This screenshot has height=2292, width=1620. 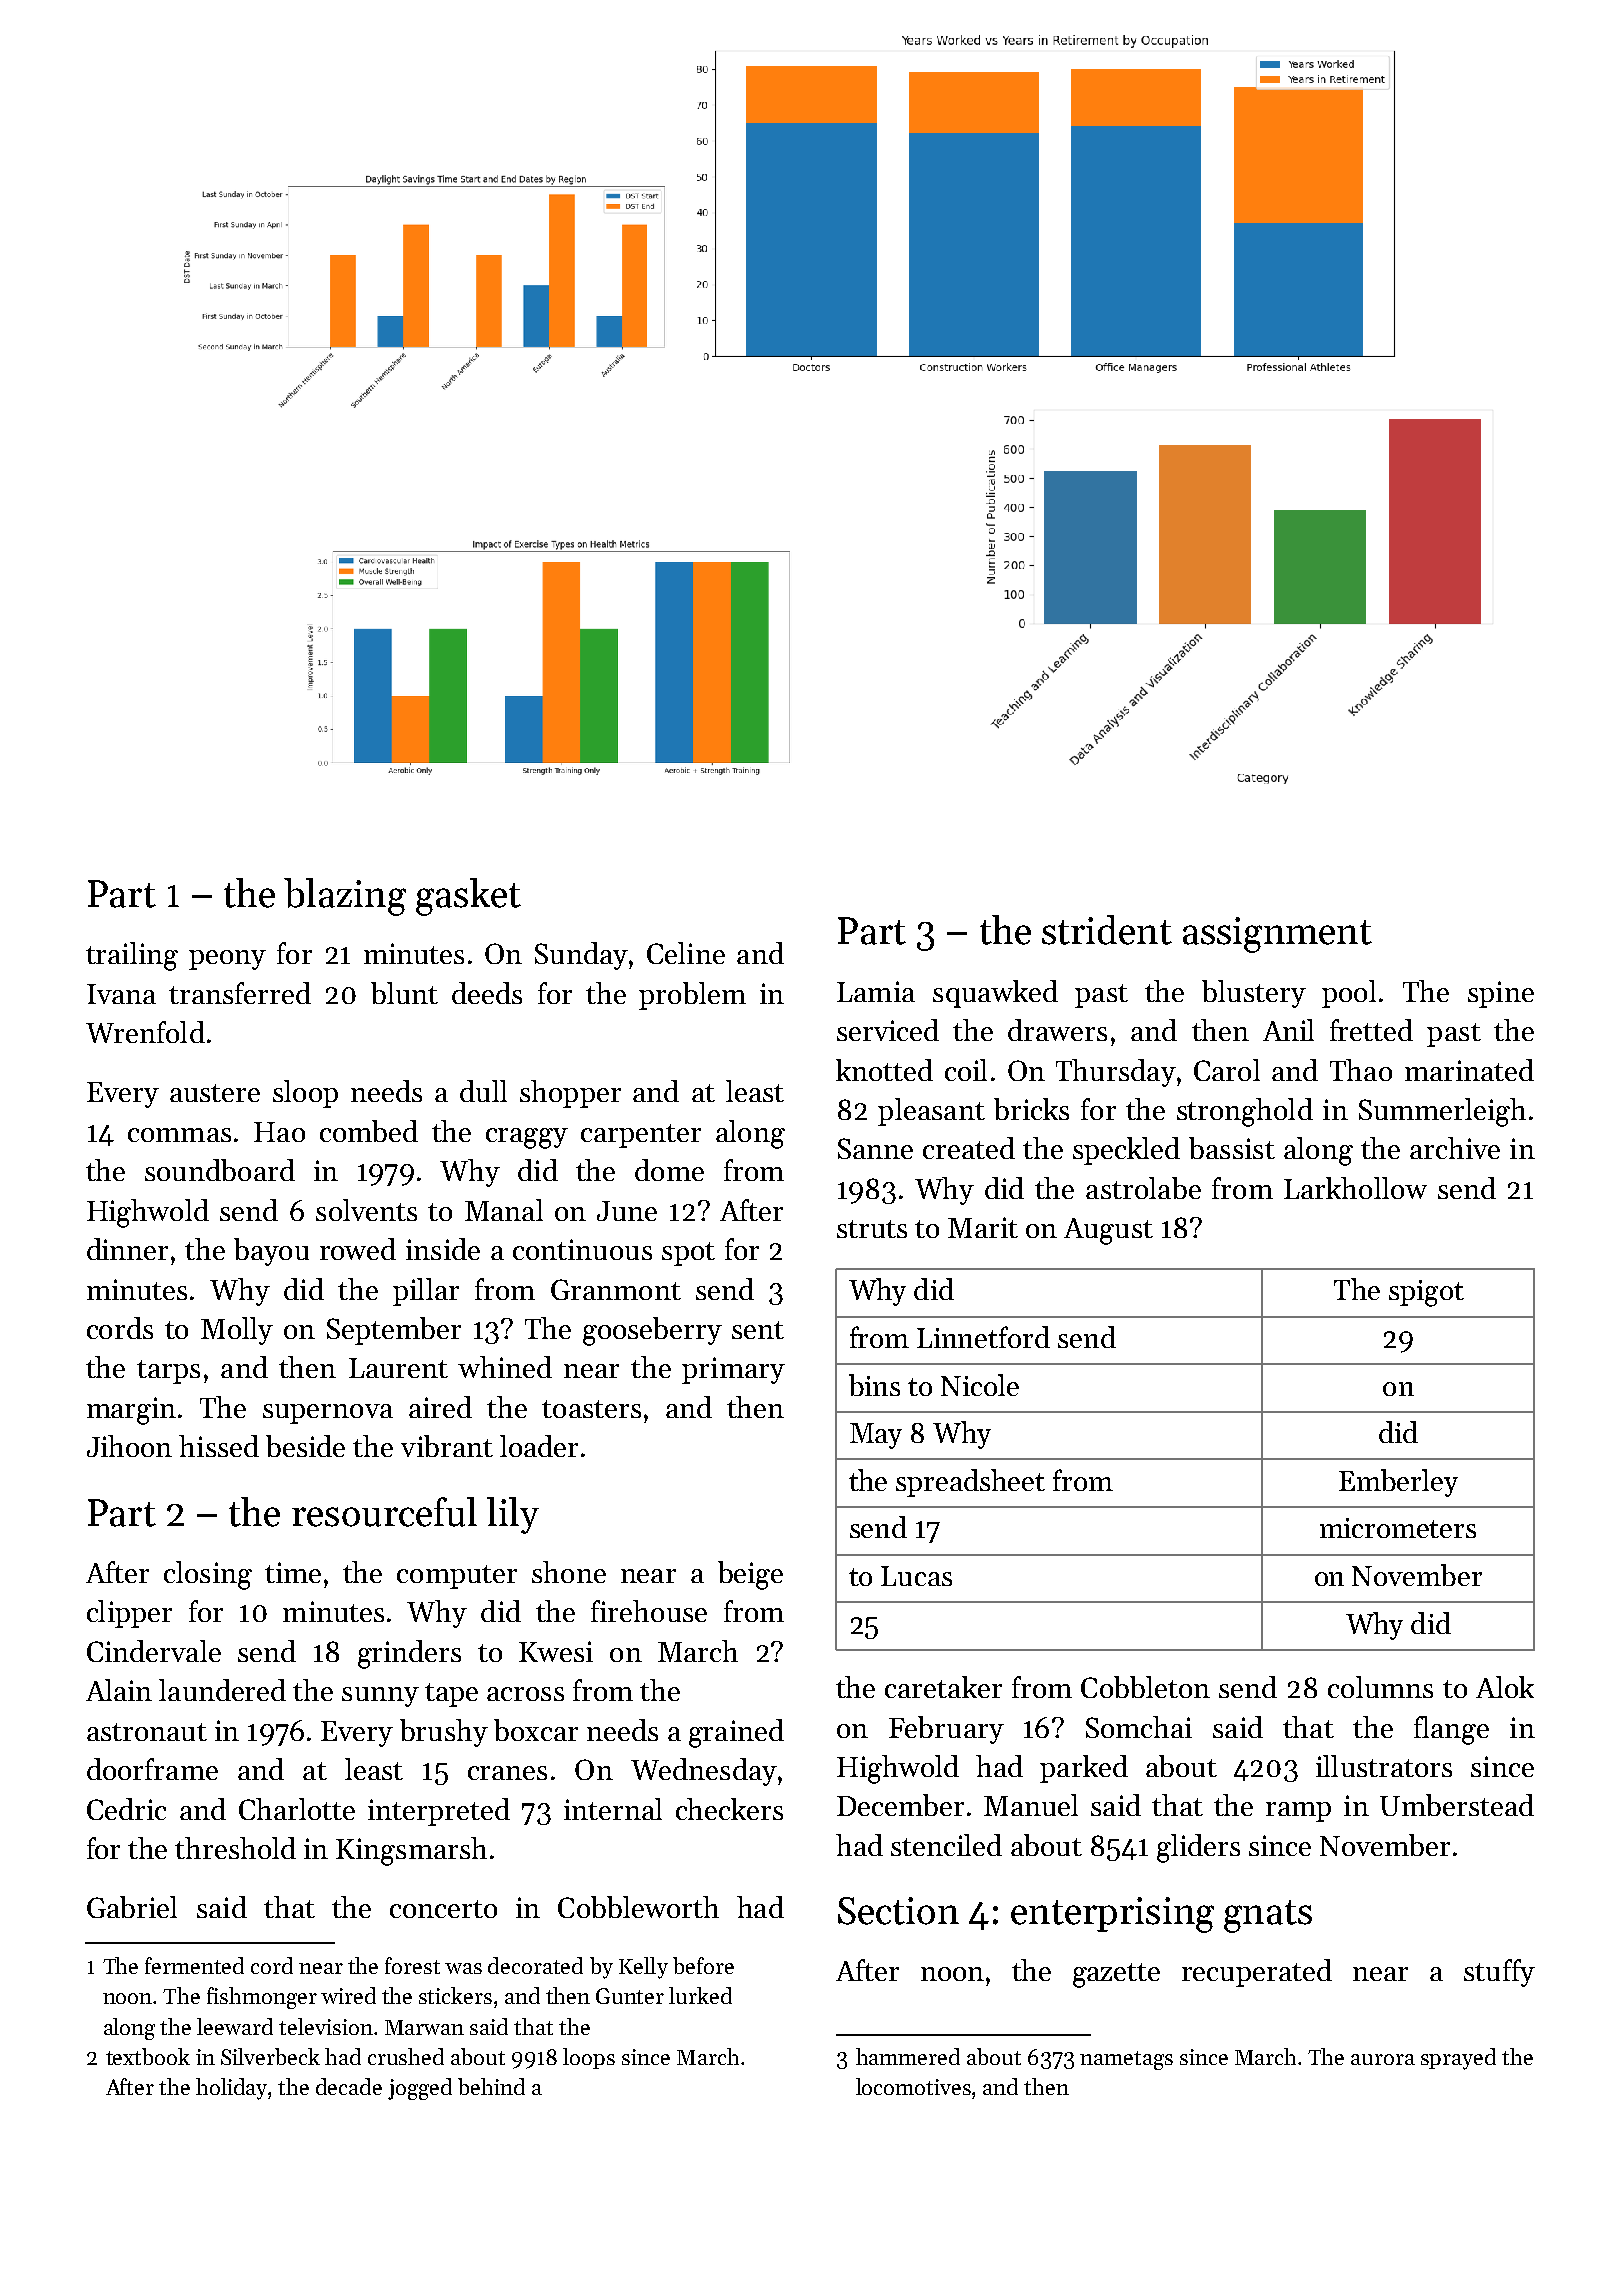 I want to click on struts, so click(x=872, y=1229).
